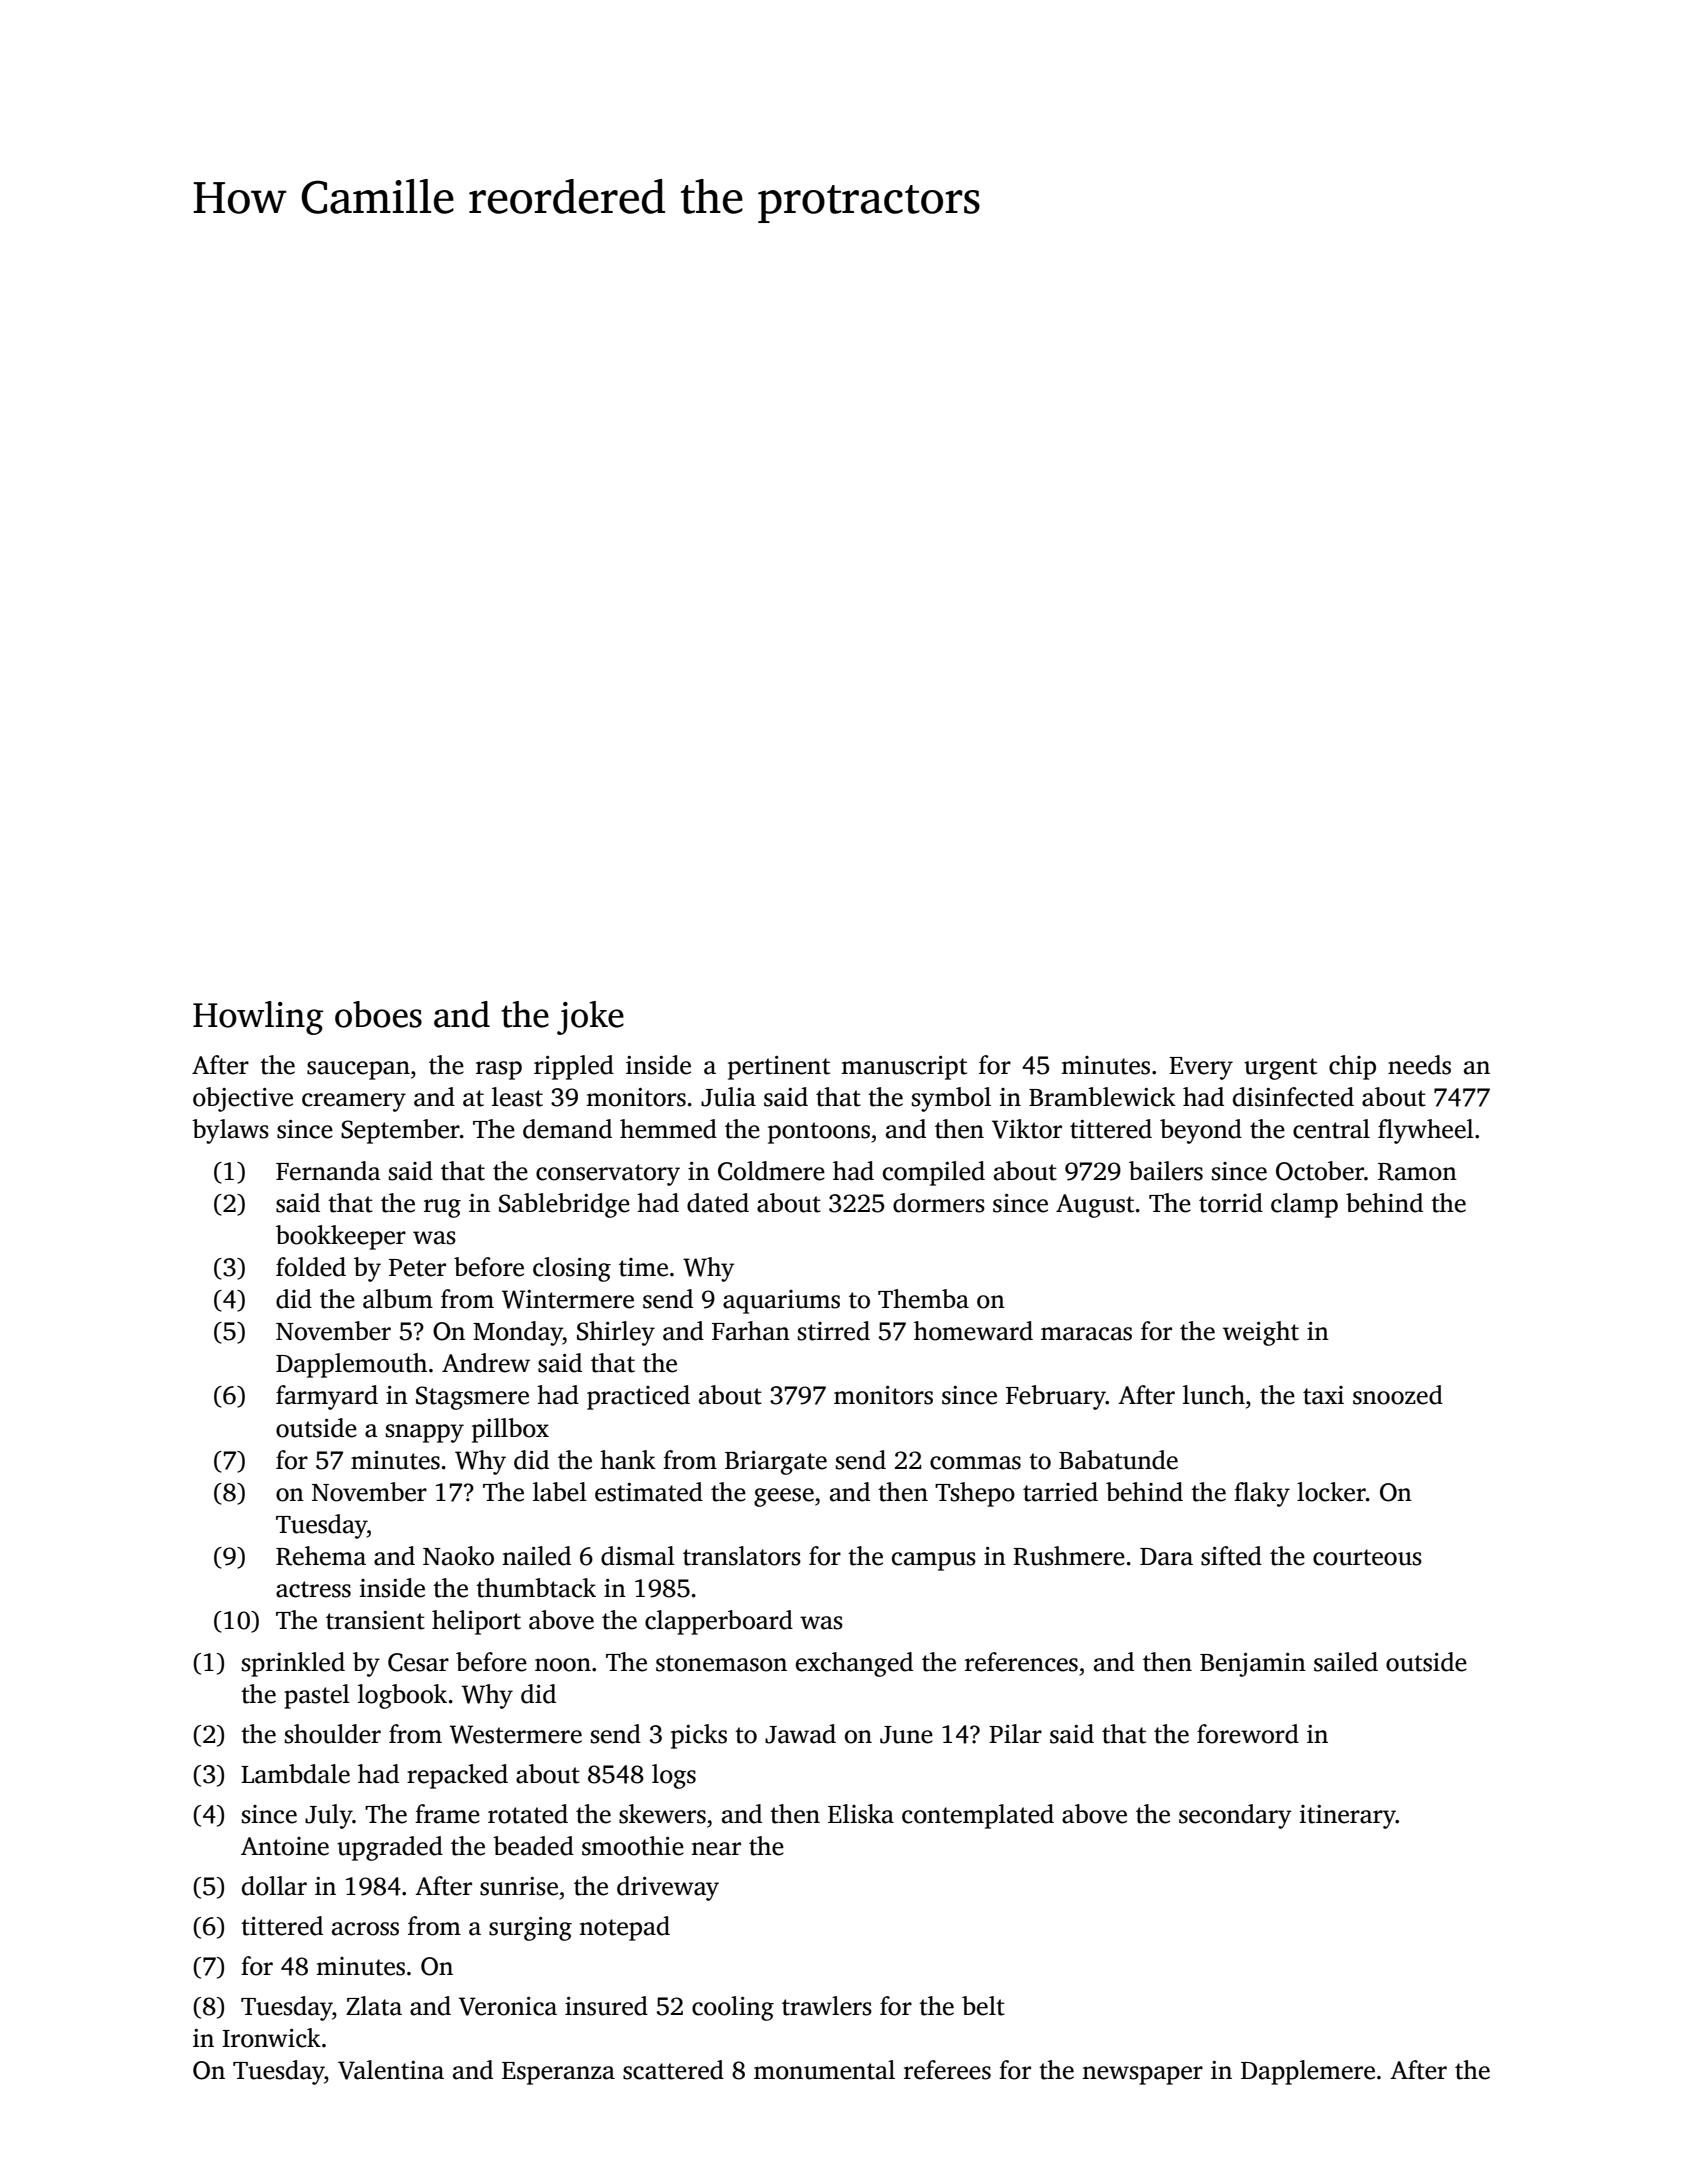 Image resolution: width=1683 pixels, height=2178 pixels. I want to click on Esperanza, so click(558, 2073).
